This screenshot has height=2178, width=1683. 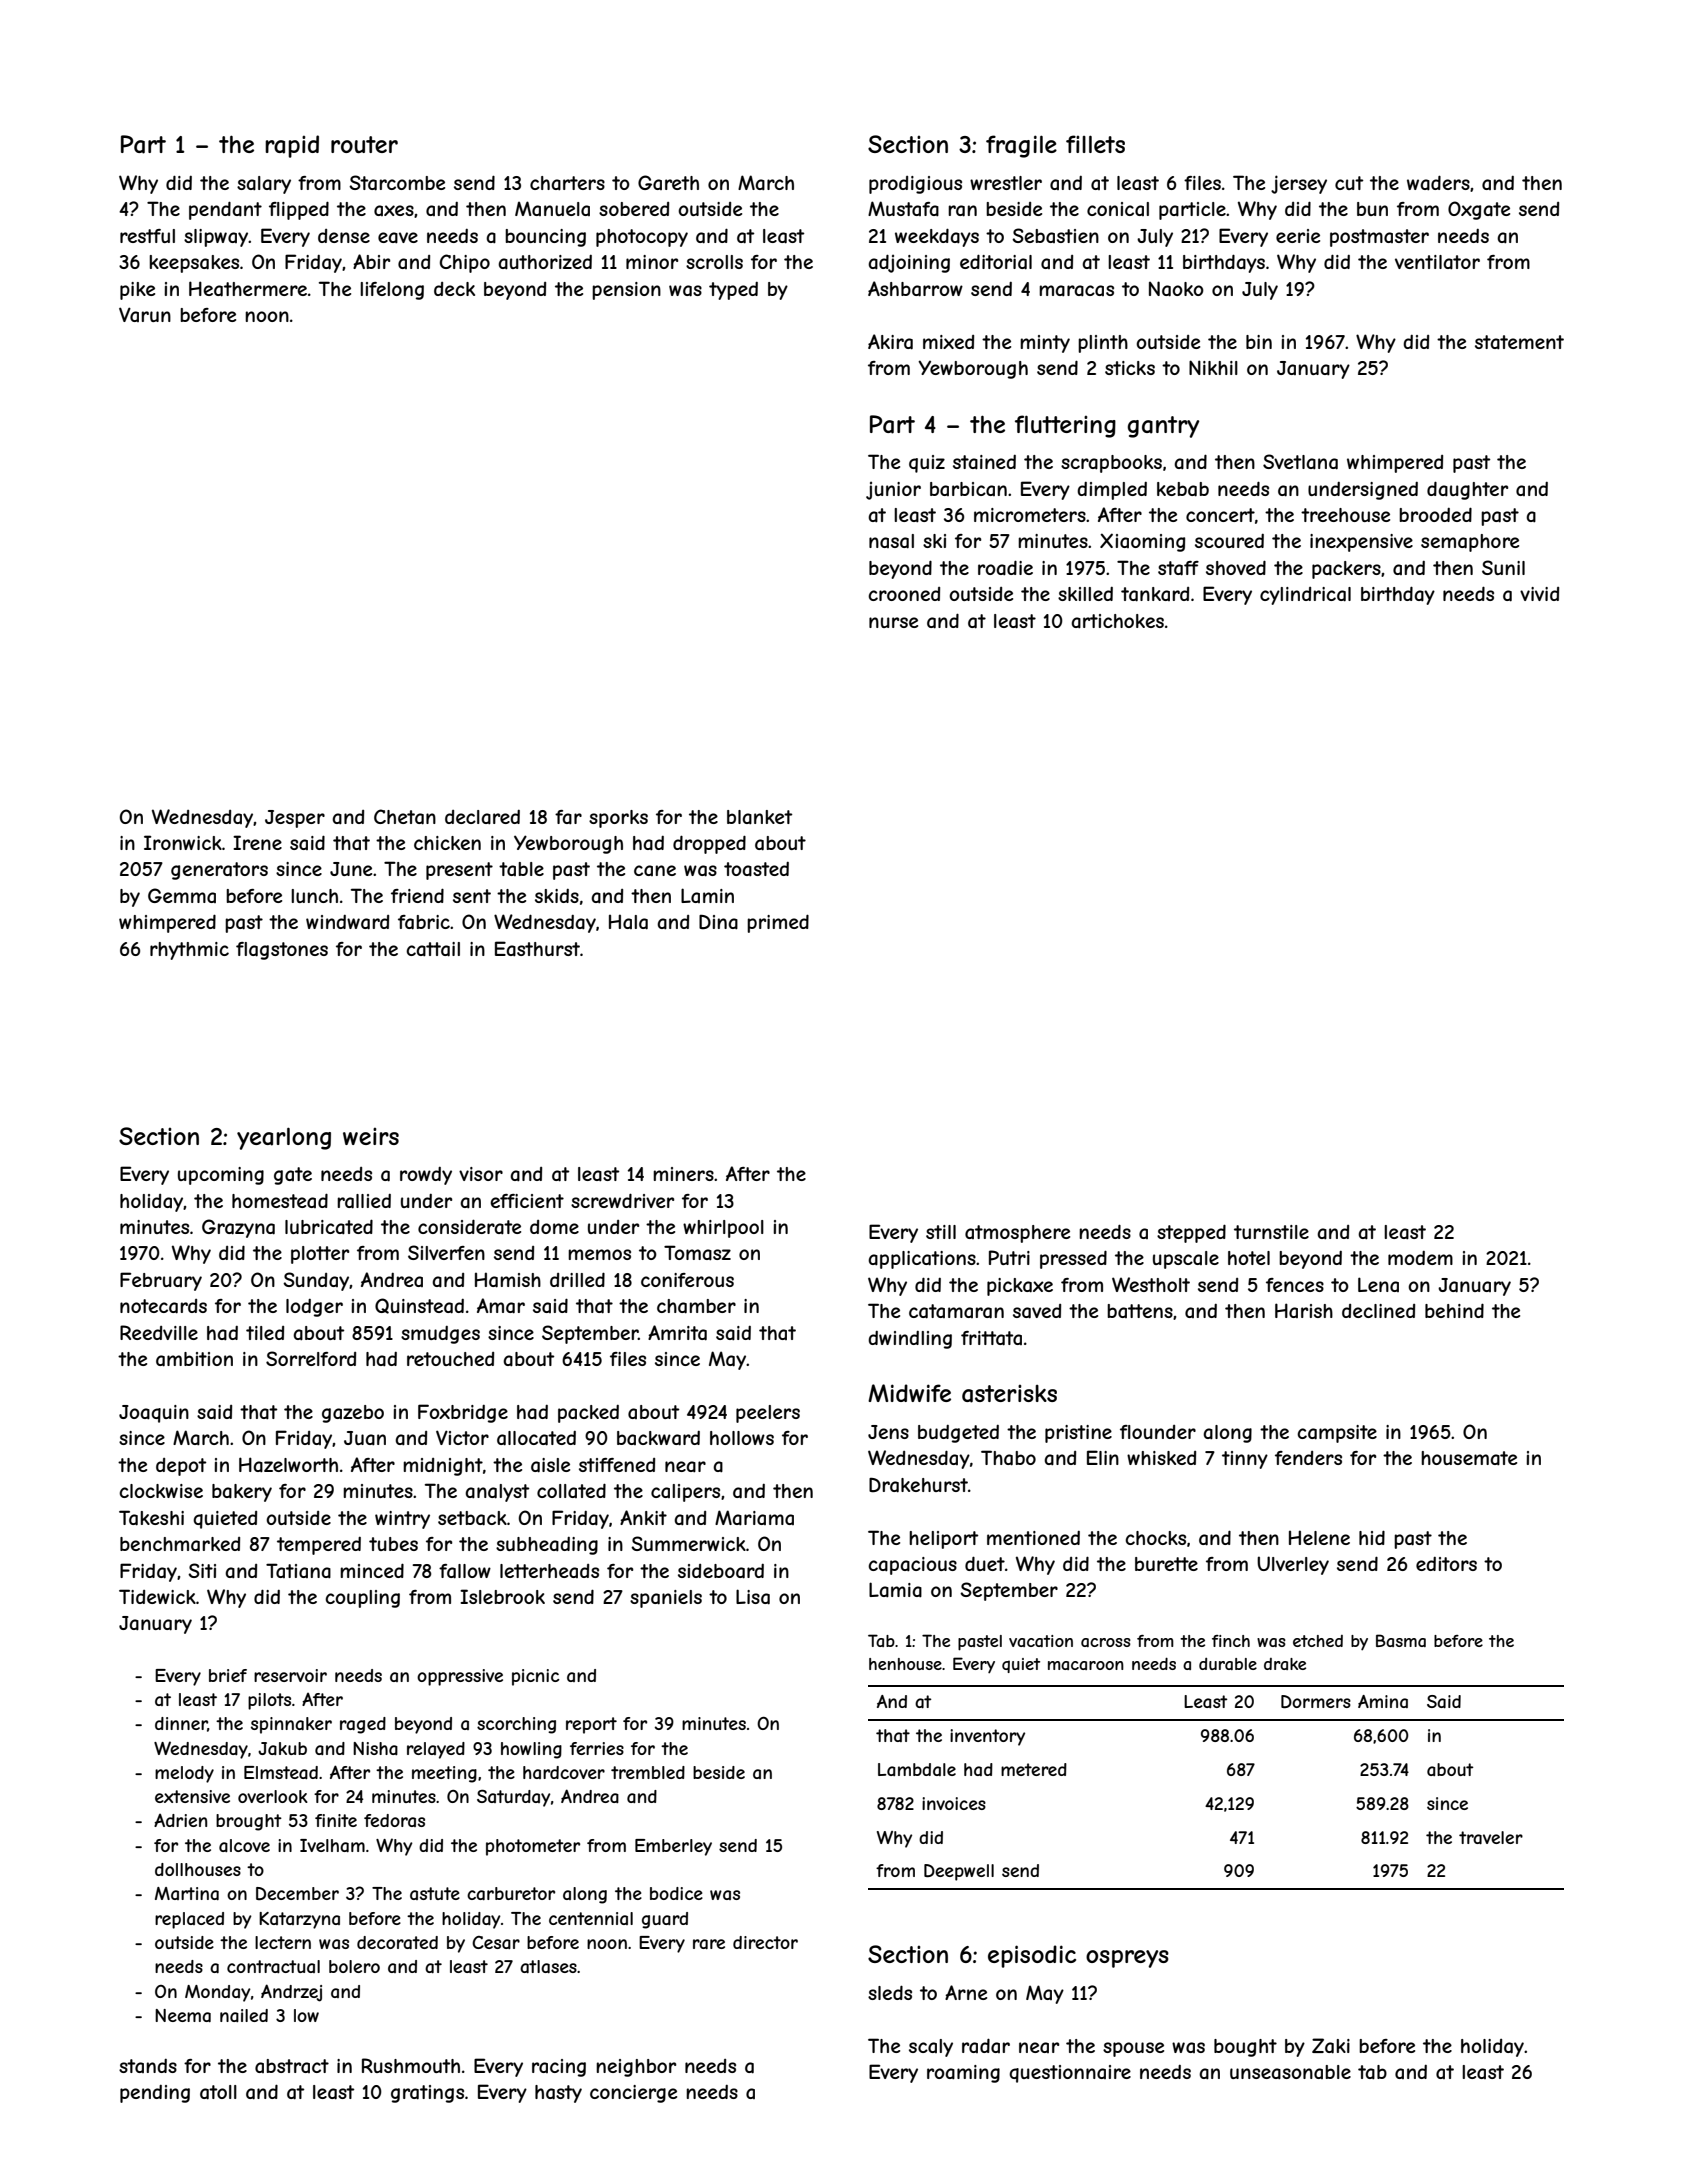 What do you see at coordinates (633, 2094) in the screenshot?
I see `concierge` at bounding box center [633, 2094].
